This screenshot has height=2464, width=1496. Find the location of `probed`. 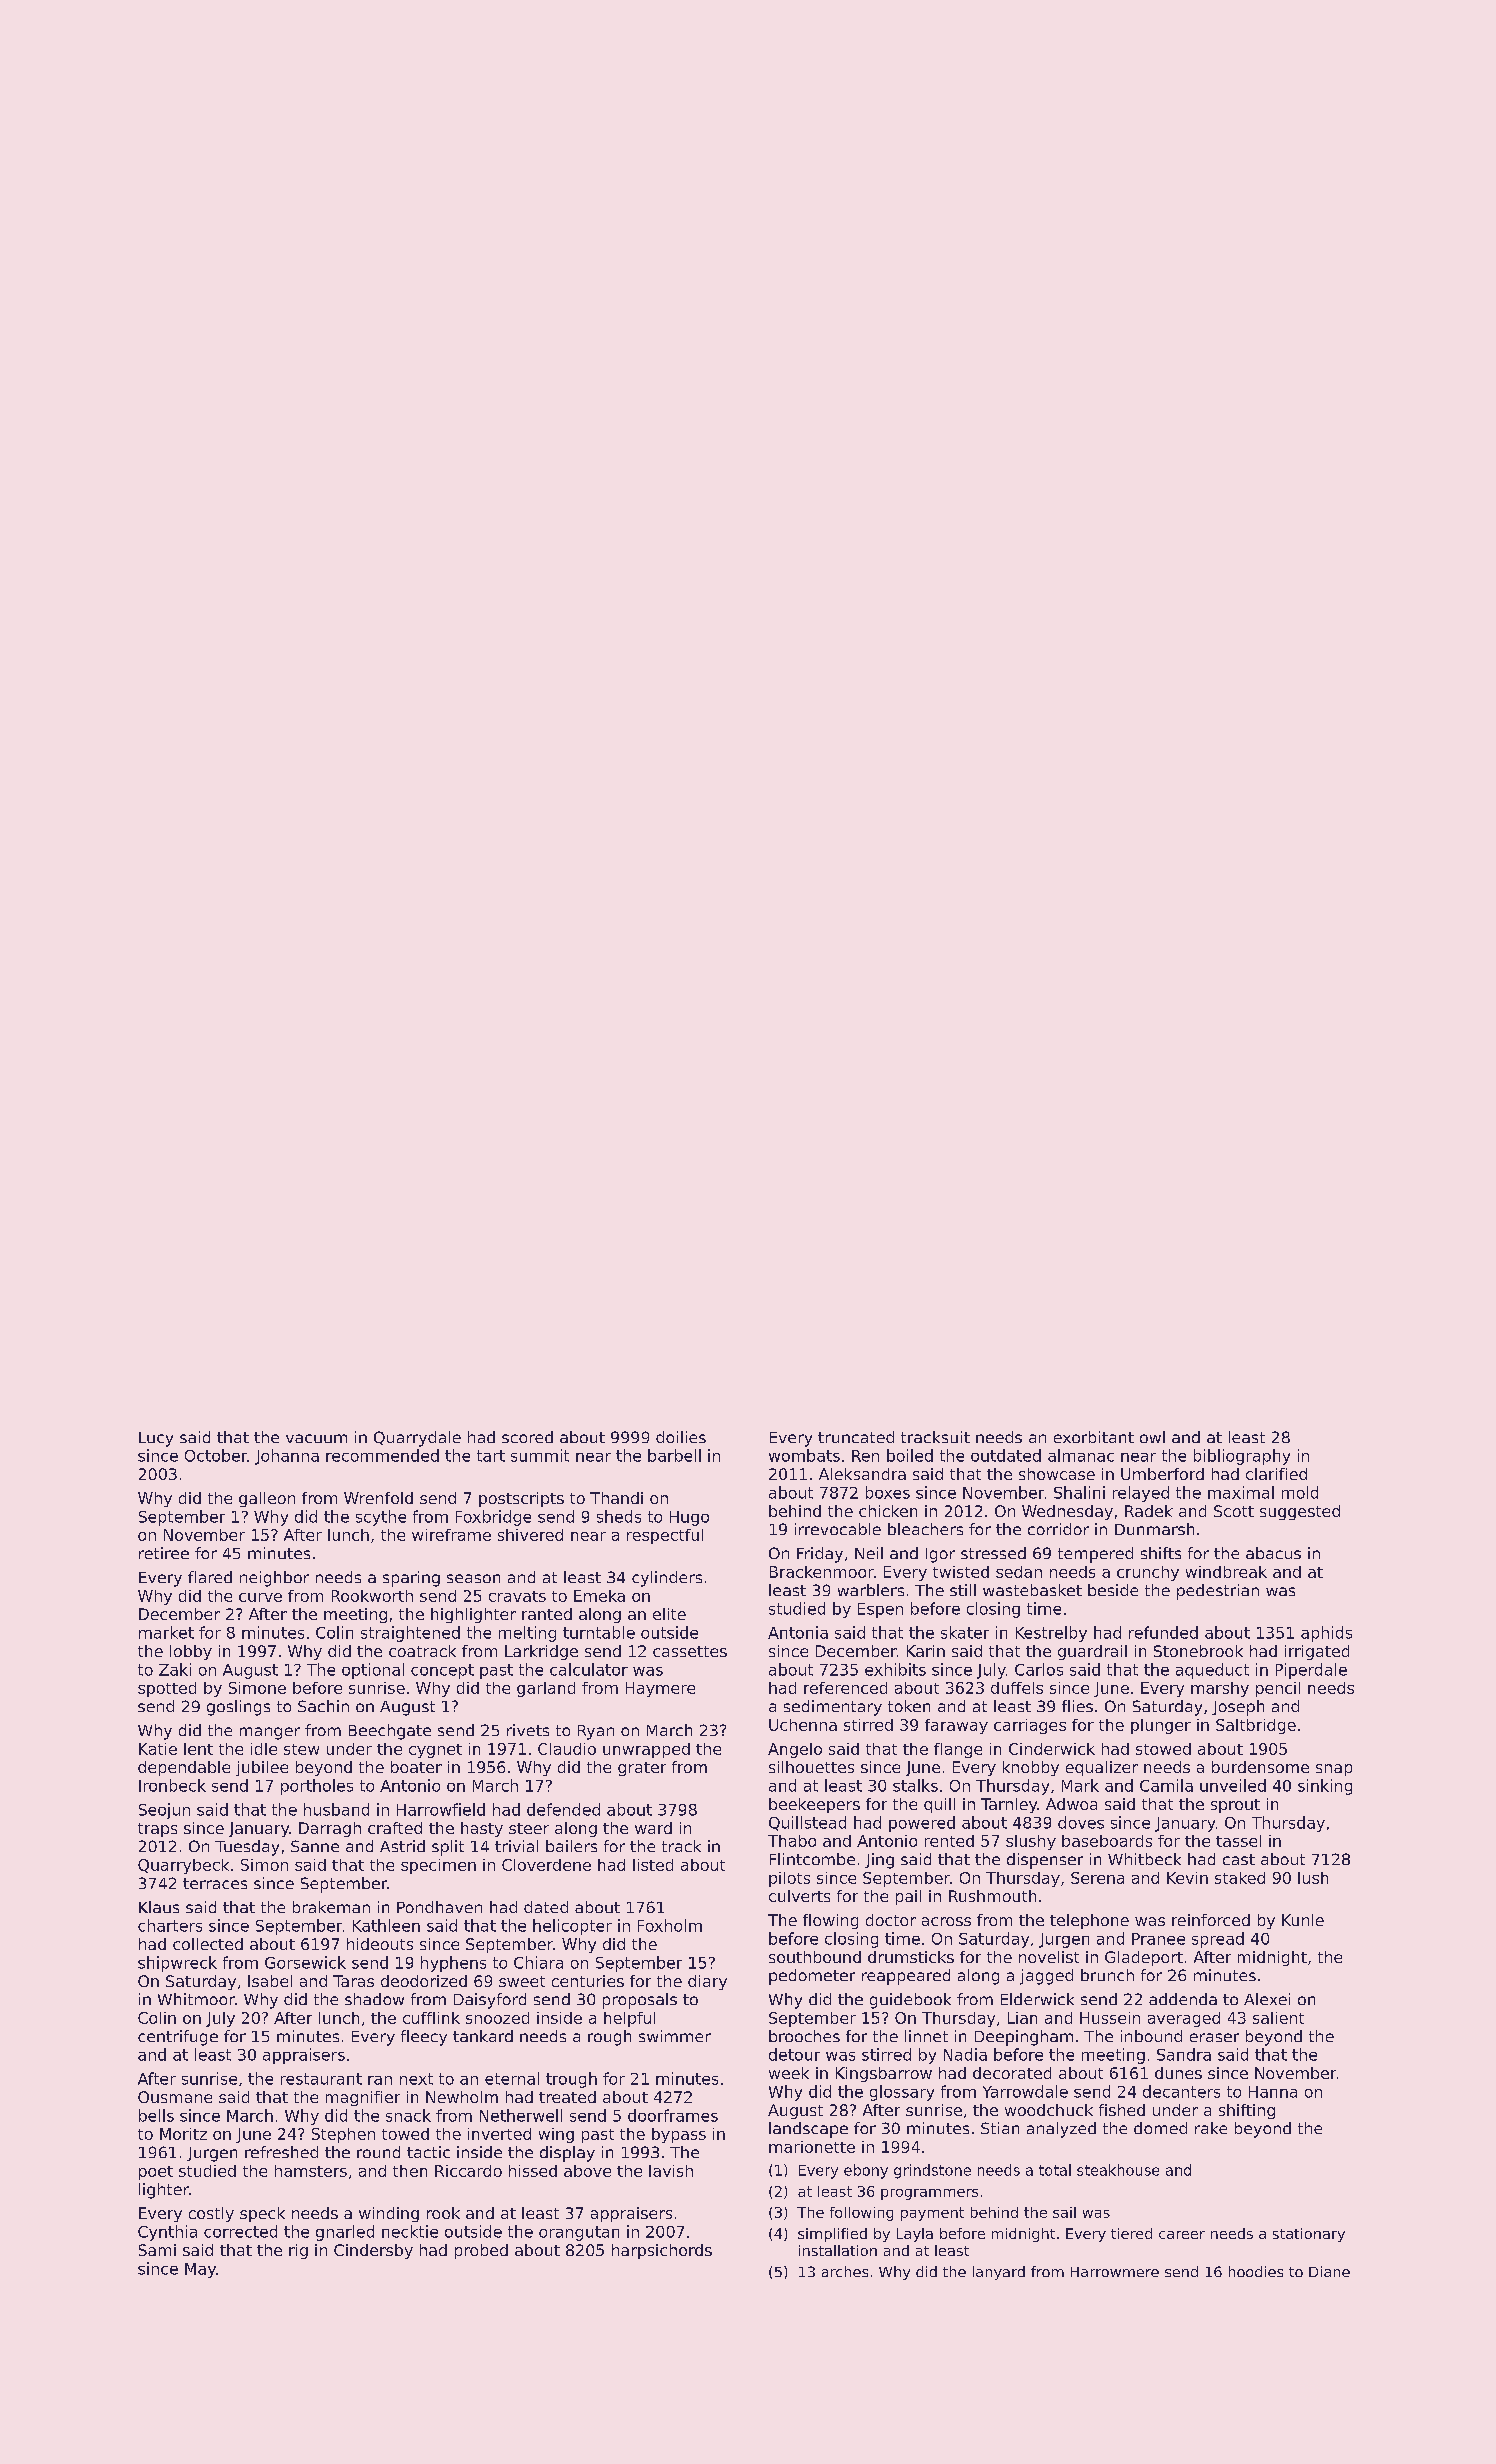

probed is located at coordinates (481, 2251).
